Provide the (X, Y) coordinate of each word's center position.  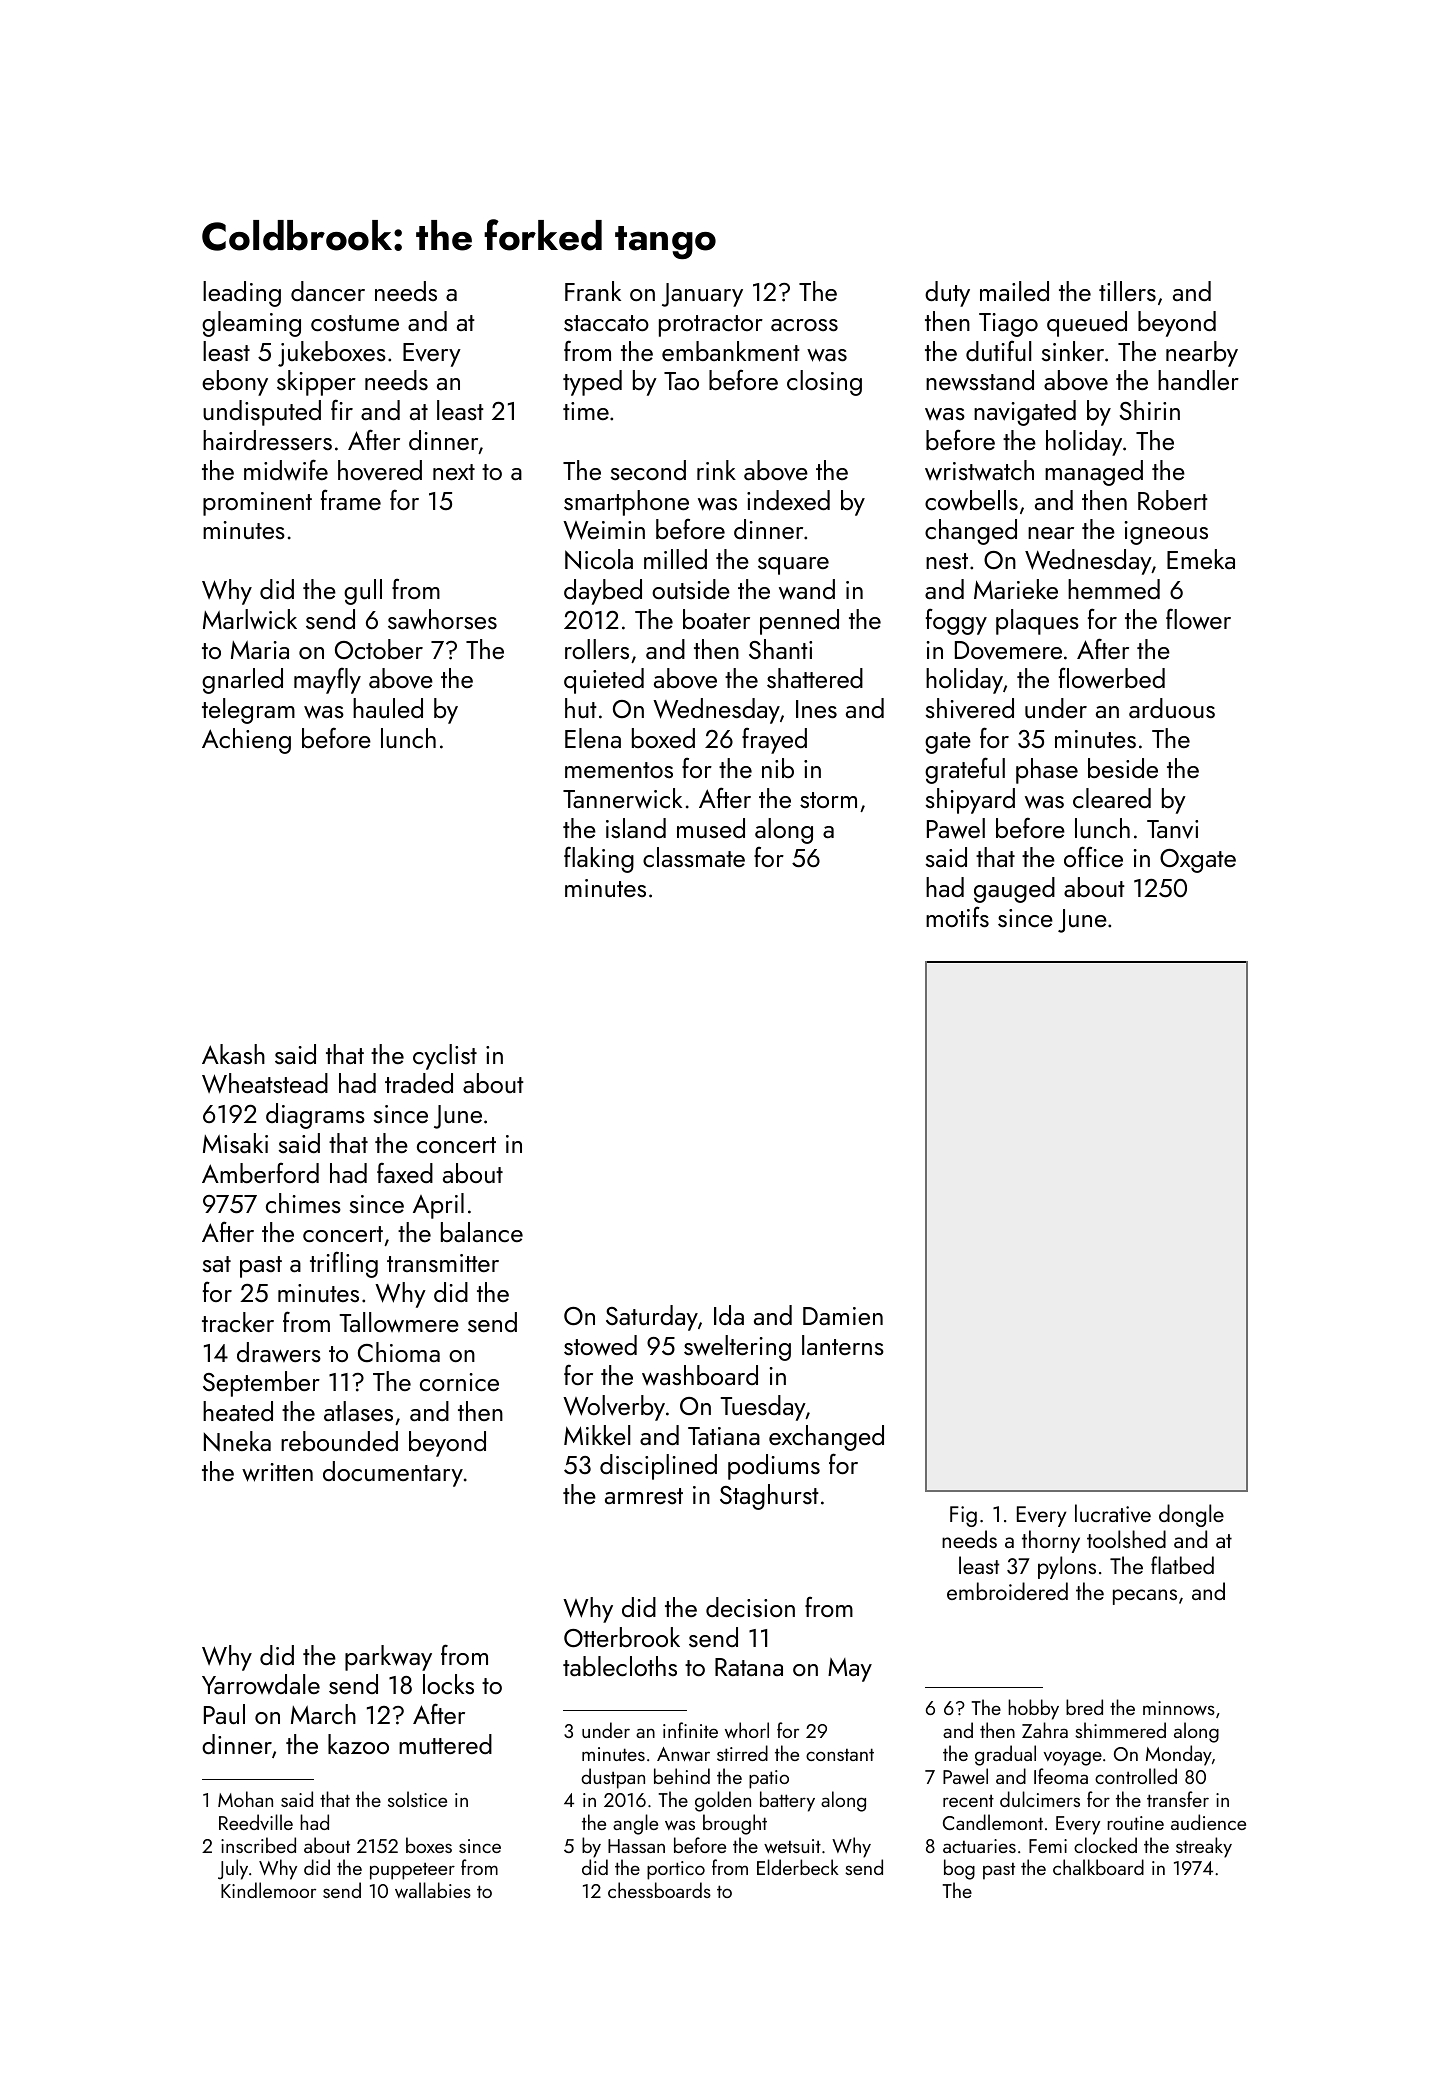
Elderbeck (798, 1867)
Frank (593, 291)
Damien (843, 1316)
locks (448, 1684)
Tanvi (1172, 829)
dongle (1191, 1515)
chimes (303, 1203)
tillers (1127, 291)
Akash (233, 1054)
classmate (694, 857)
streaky (1204, 1847)
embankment (731, 351)
